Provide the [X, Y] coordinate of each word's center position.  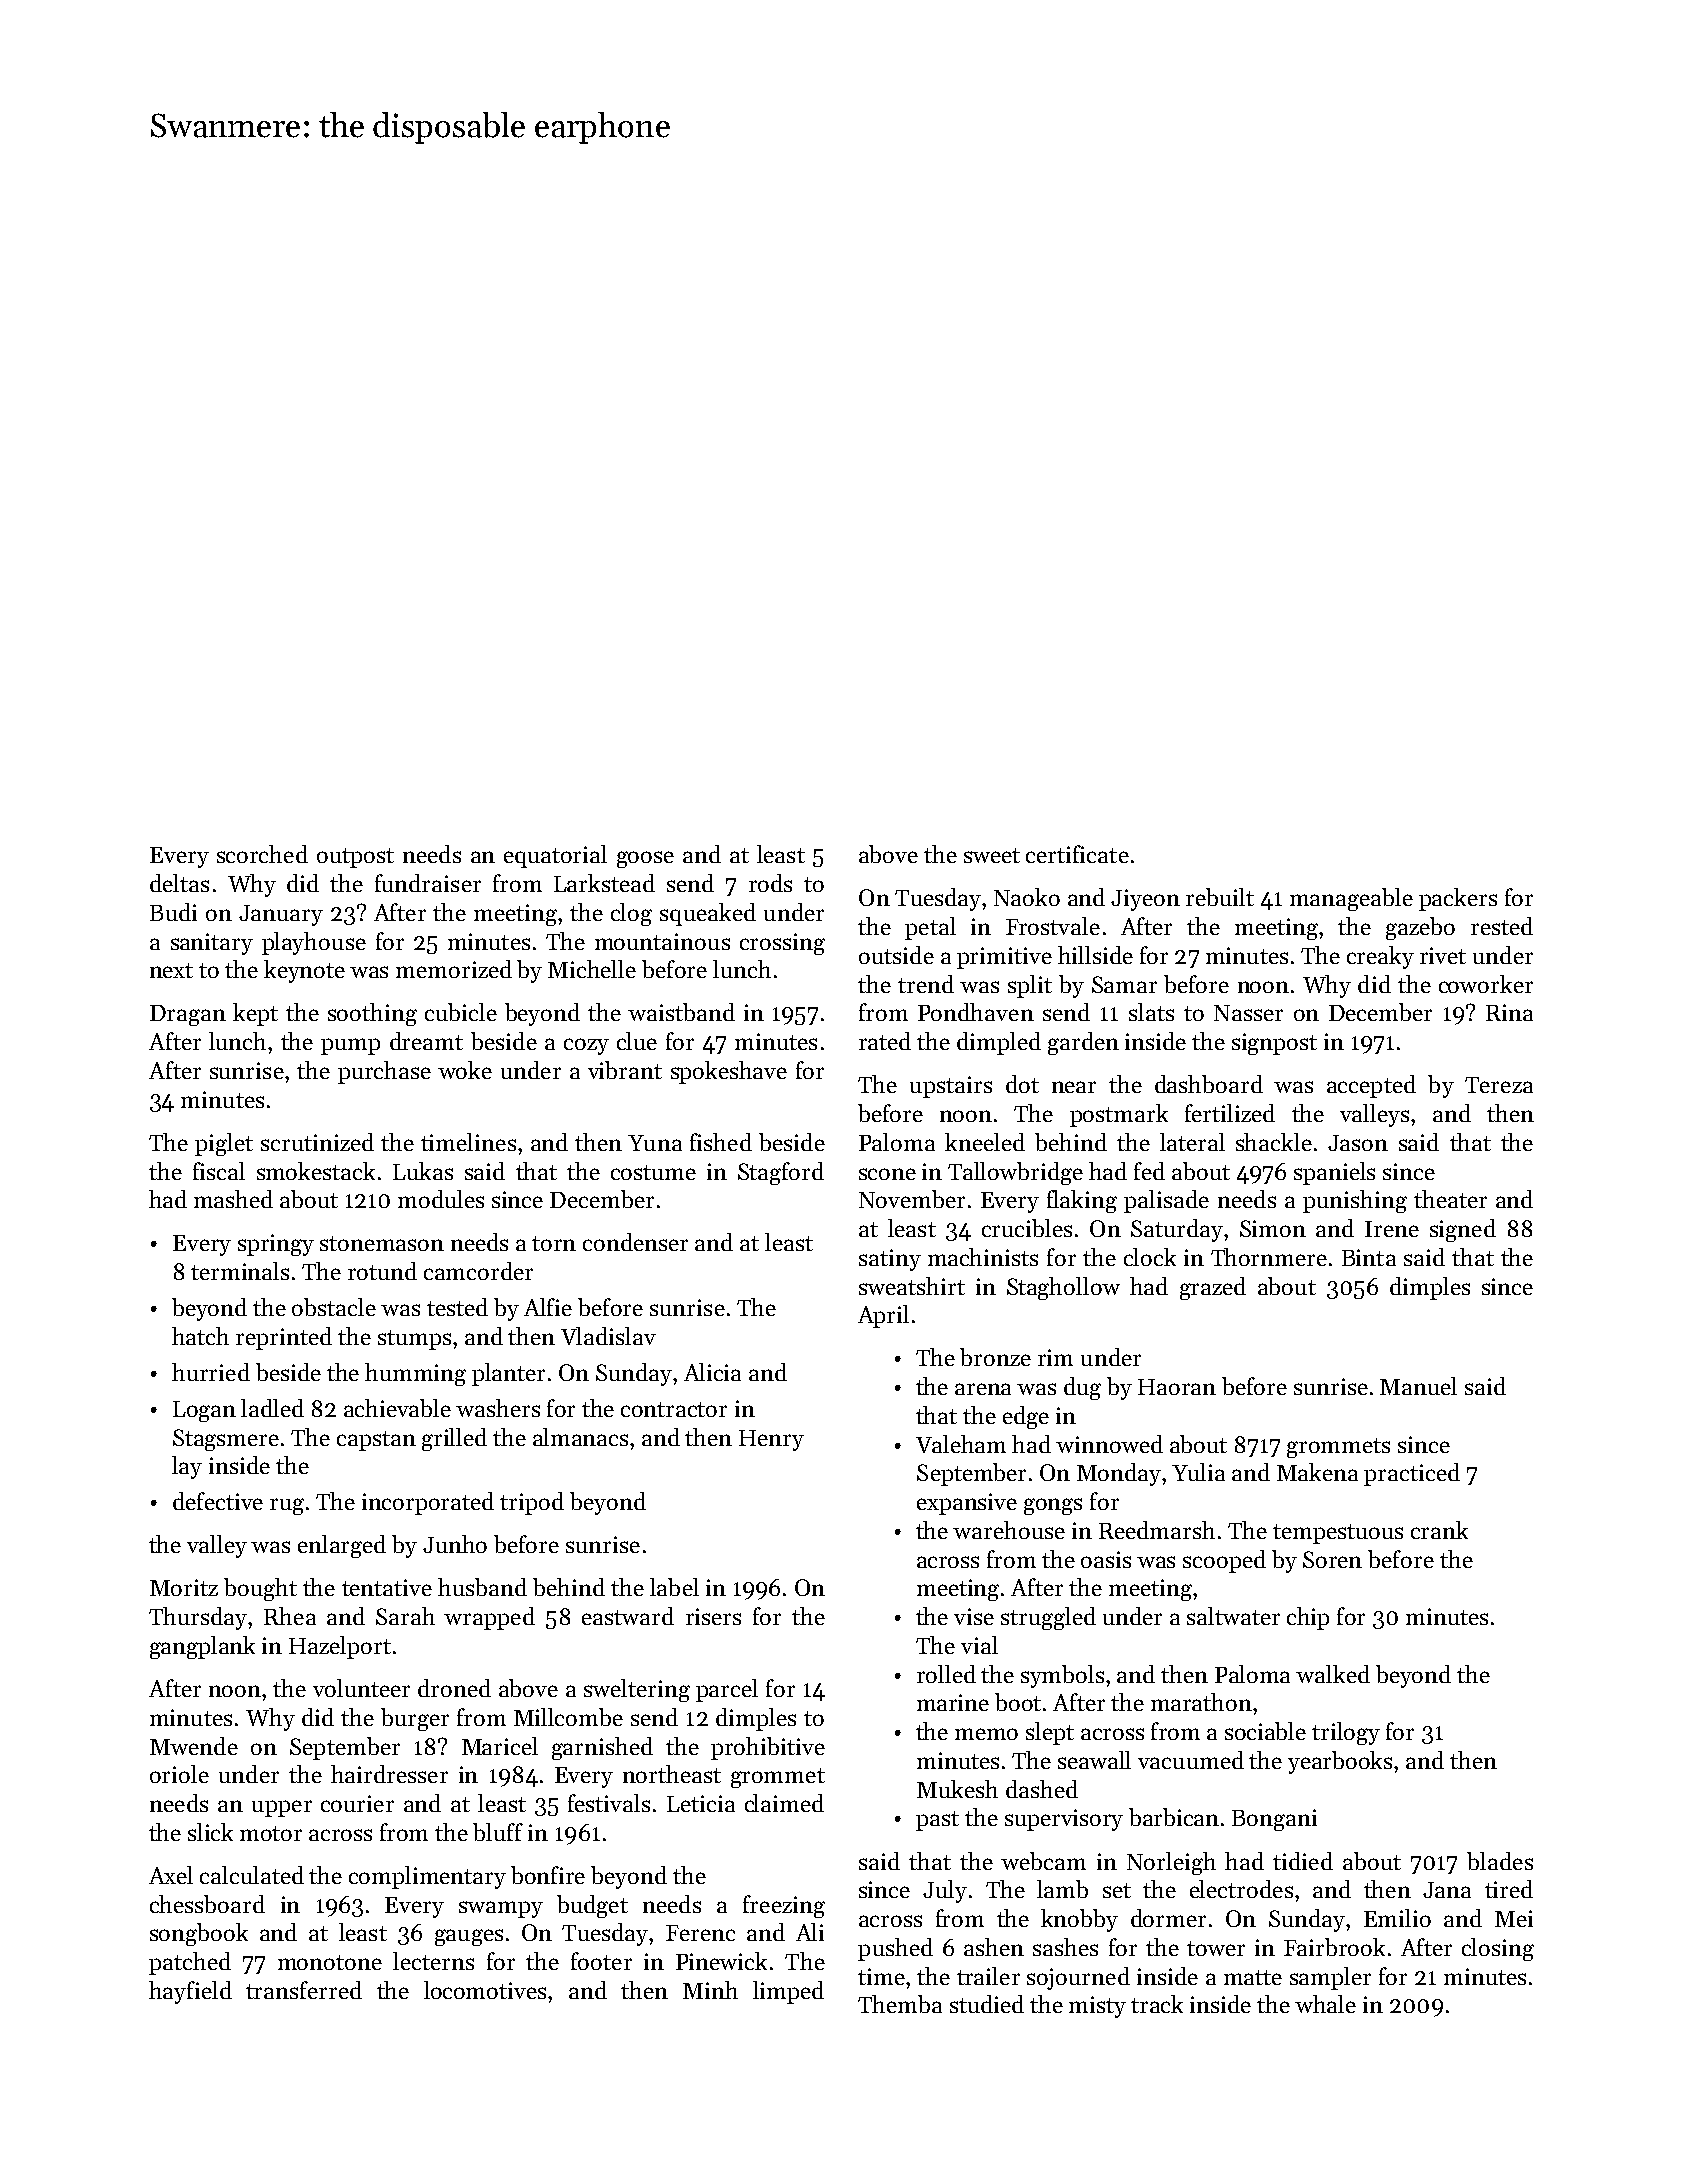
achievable [397, 1408]
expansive [967, 1504]
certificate [1077, 854]
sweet [992, 855]
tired [1509, 1889]
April [883, 1316]
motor [271, 1833]
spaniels [1334, 1173]
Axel [171, 1875]
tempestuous [1338, 1534]
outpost [355, 858]
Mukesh [957, 1789]
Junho [455, 1544]
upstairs [951, 1087]
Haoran [1177, 1387]
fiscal [219, 1171]
